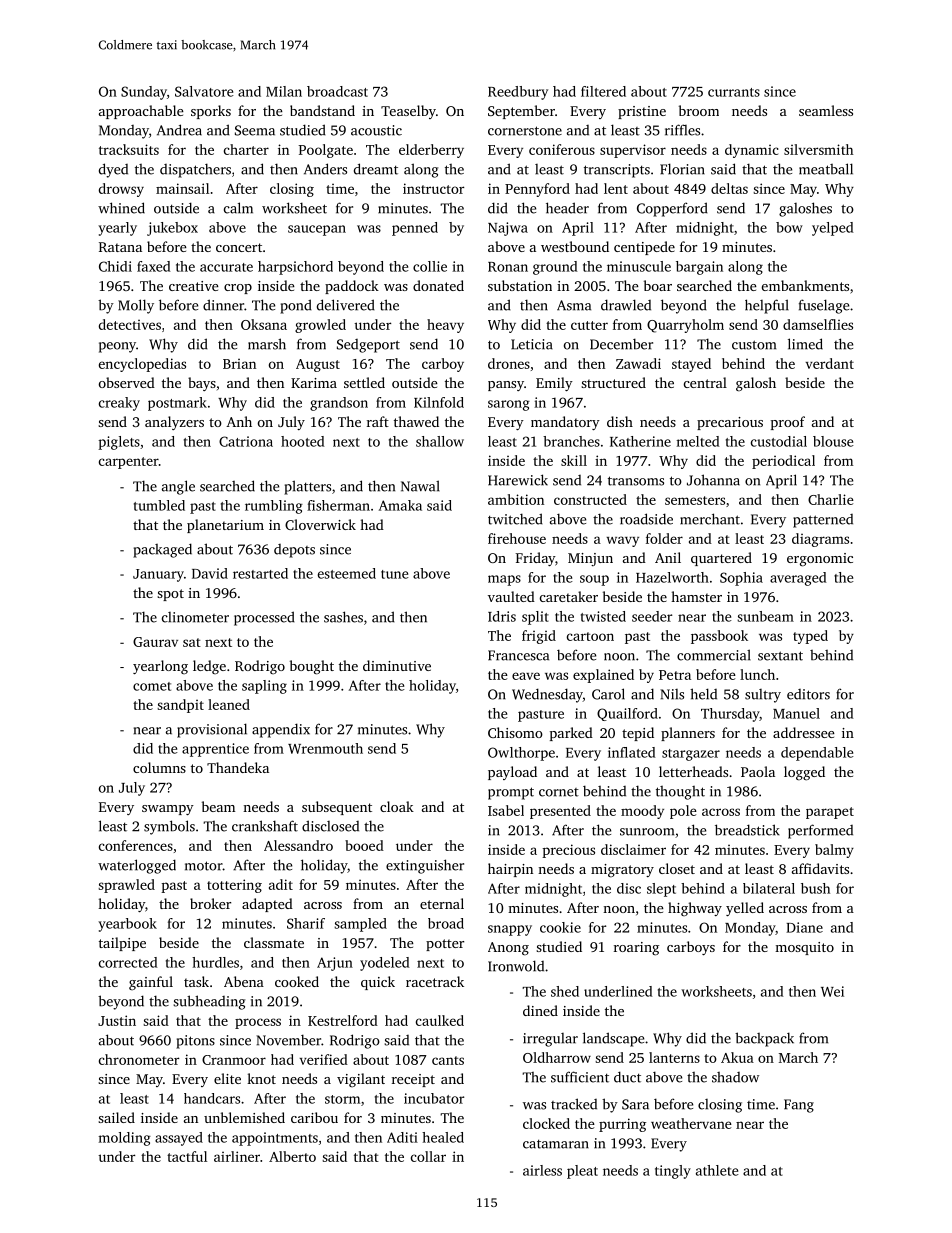 This document has width=952, height=1233. Describe the element at coordinates (144, 93) in the document. I see `Sunday` at that location.
